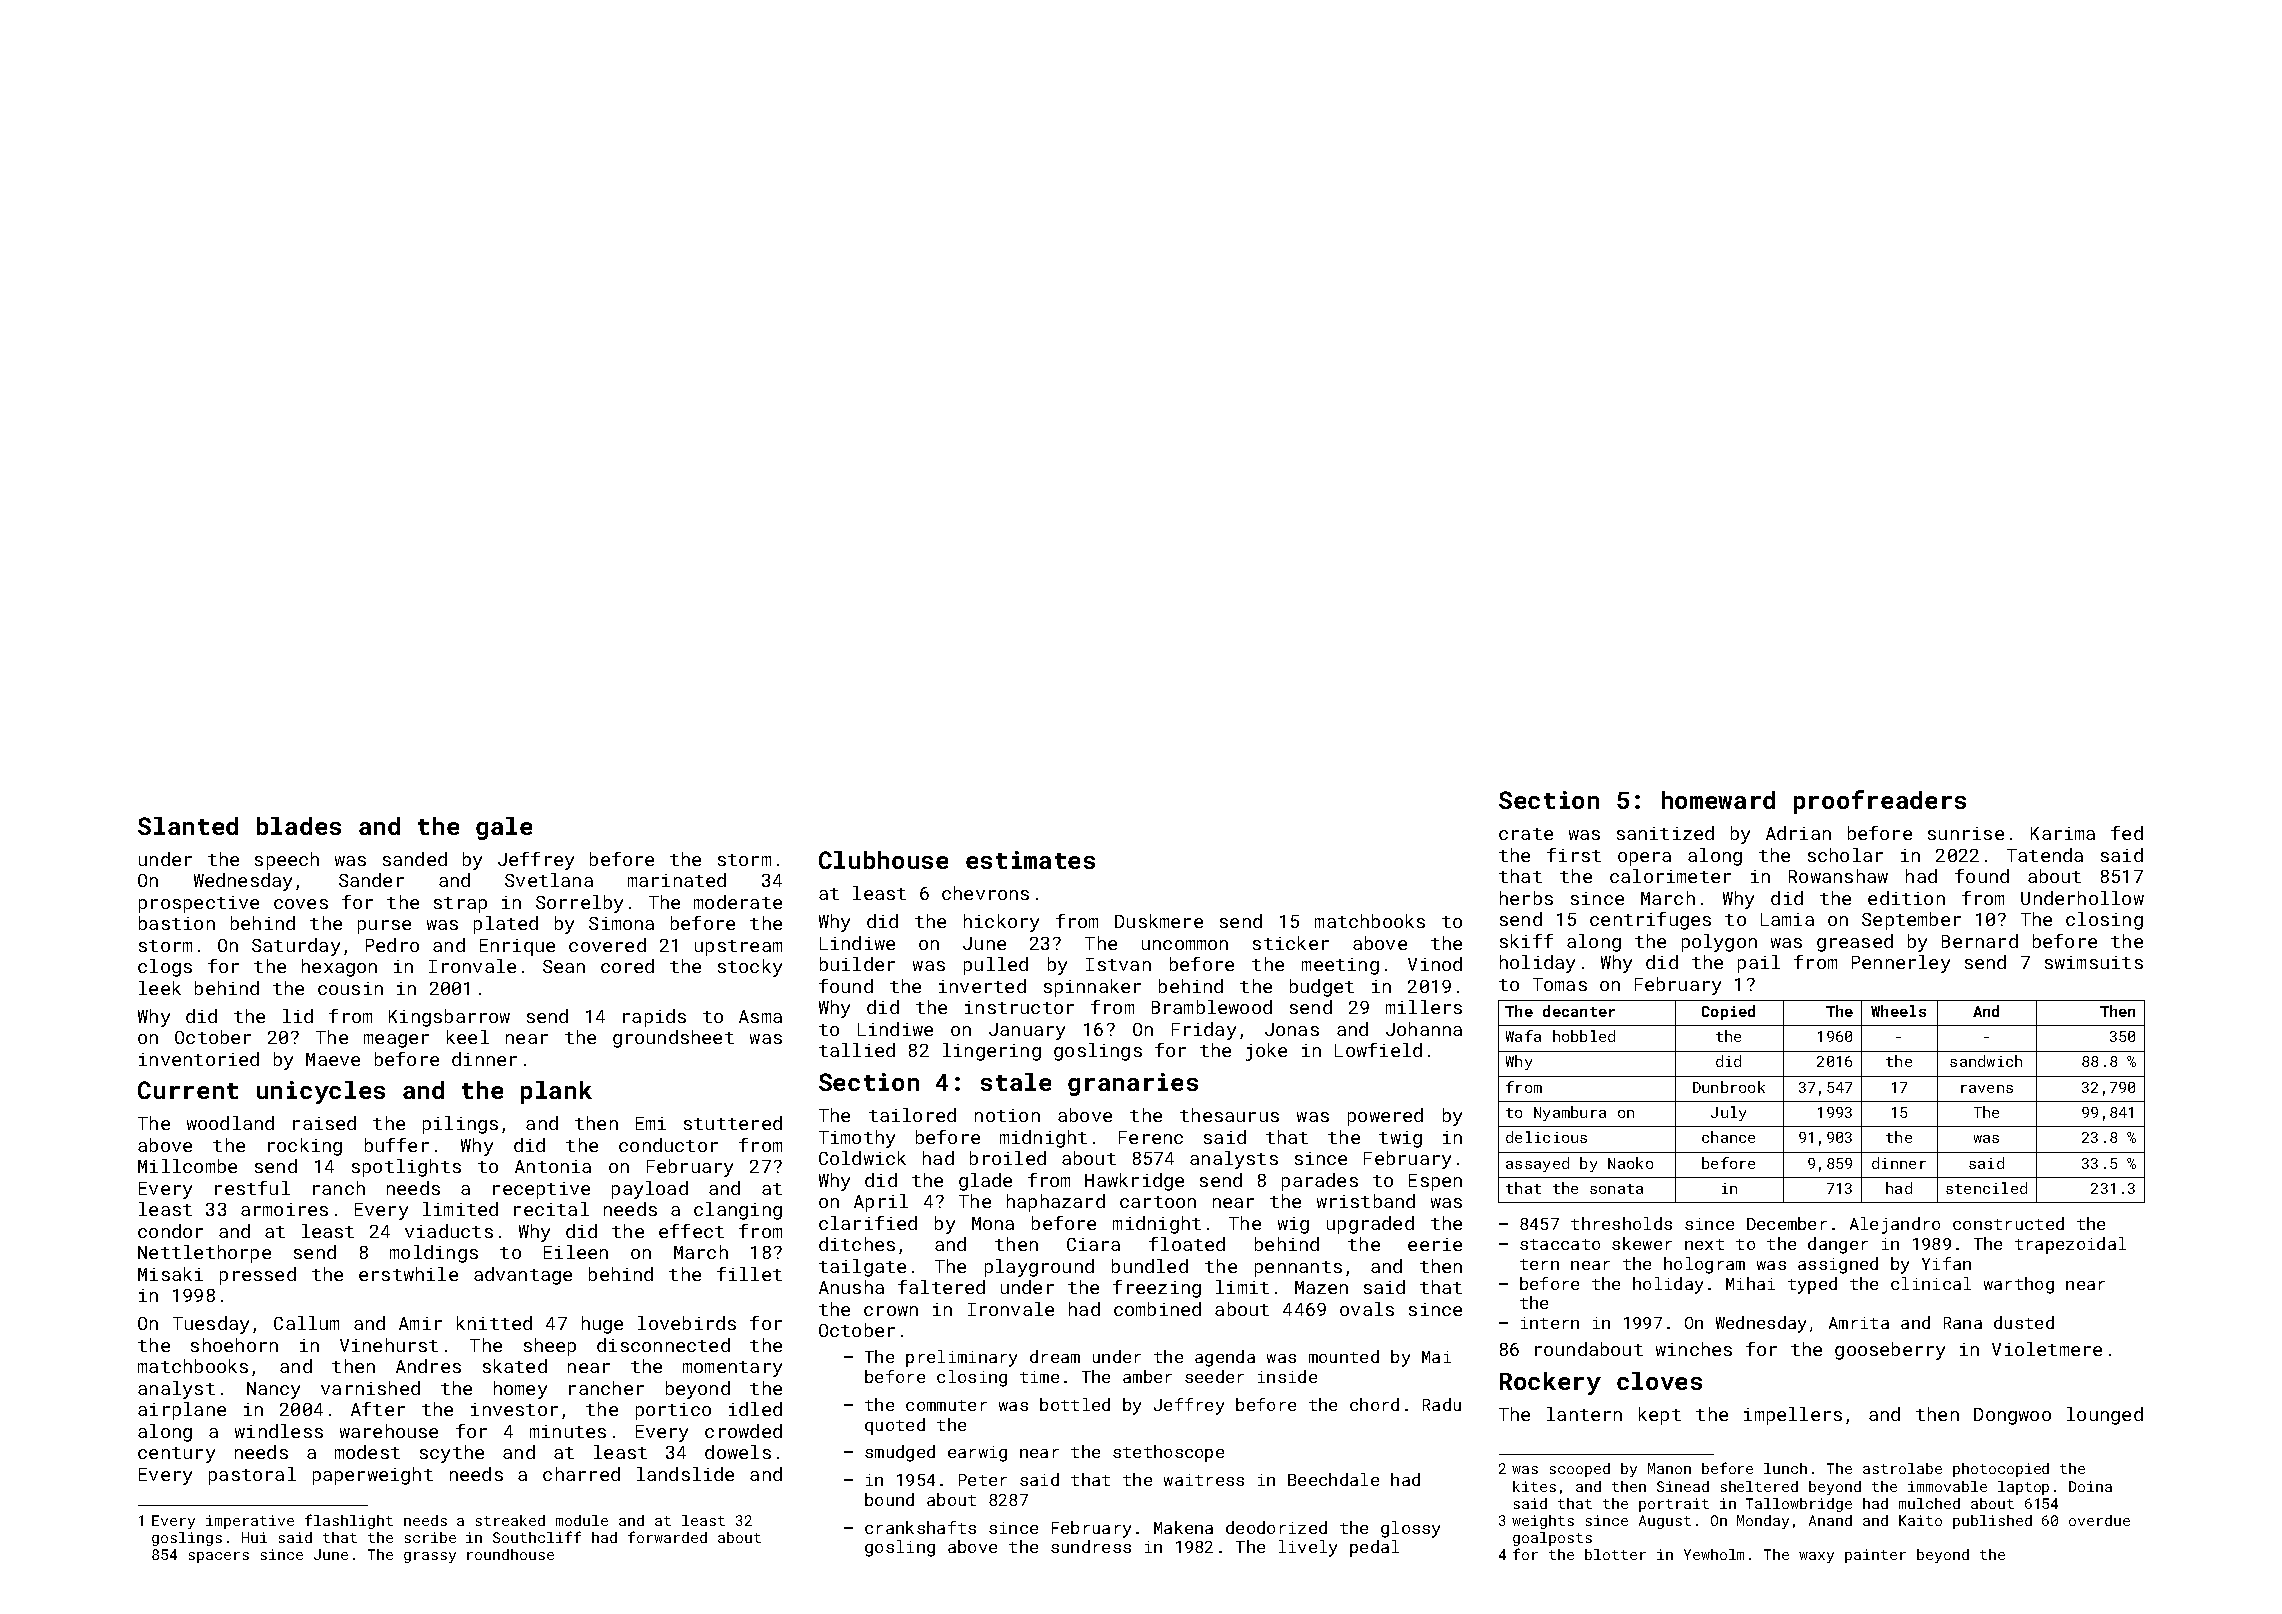 The image size is (2282, 1614). I want to click on chord, so click(1374, 1404).
